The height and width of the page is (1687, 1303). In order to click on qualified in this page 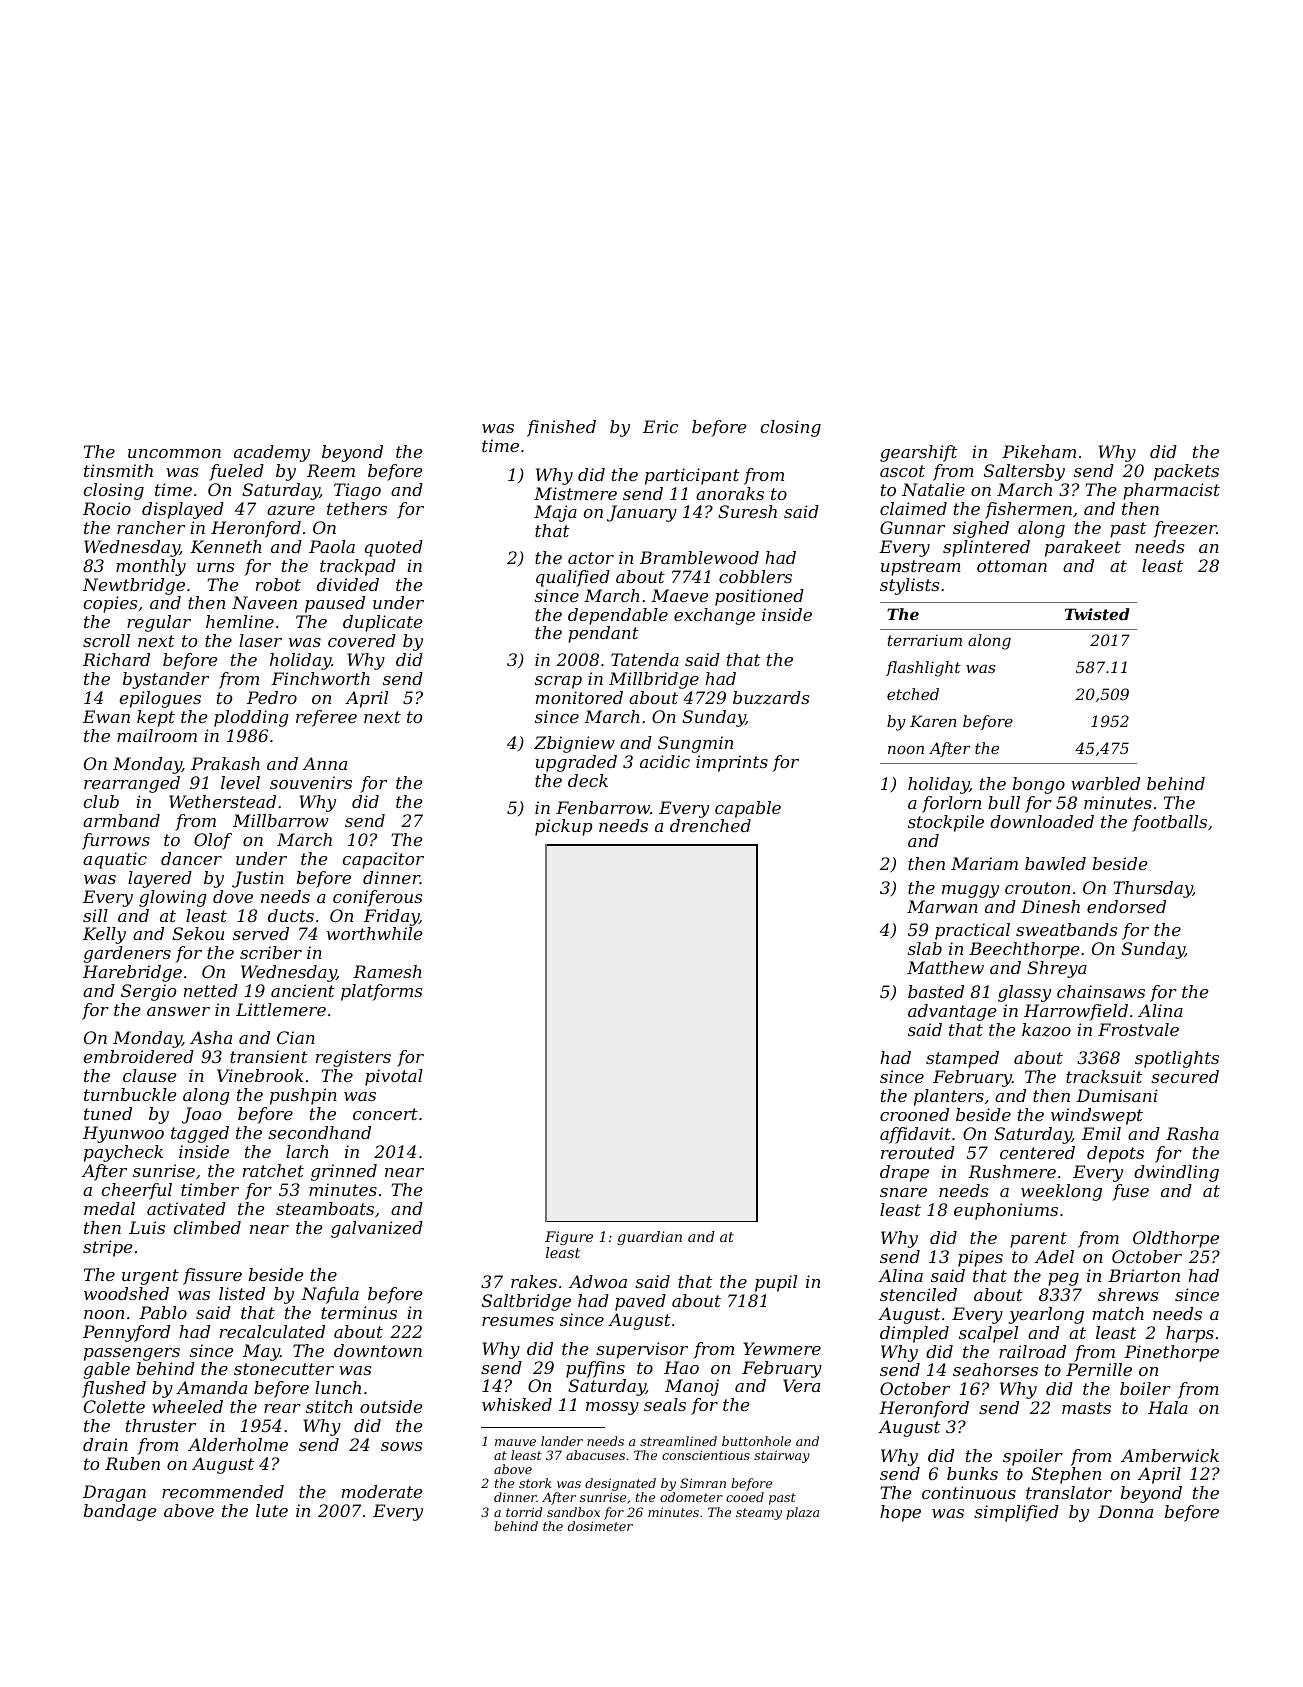, I will do `click(573, 578)`.
